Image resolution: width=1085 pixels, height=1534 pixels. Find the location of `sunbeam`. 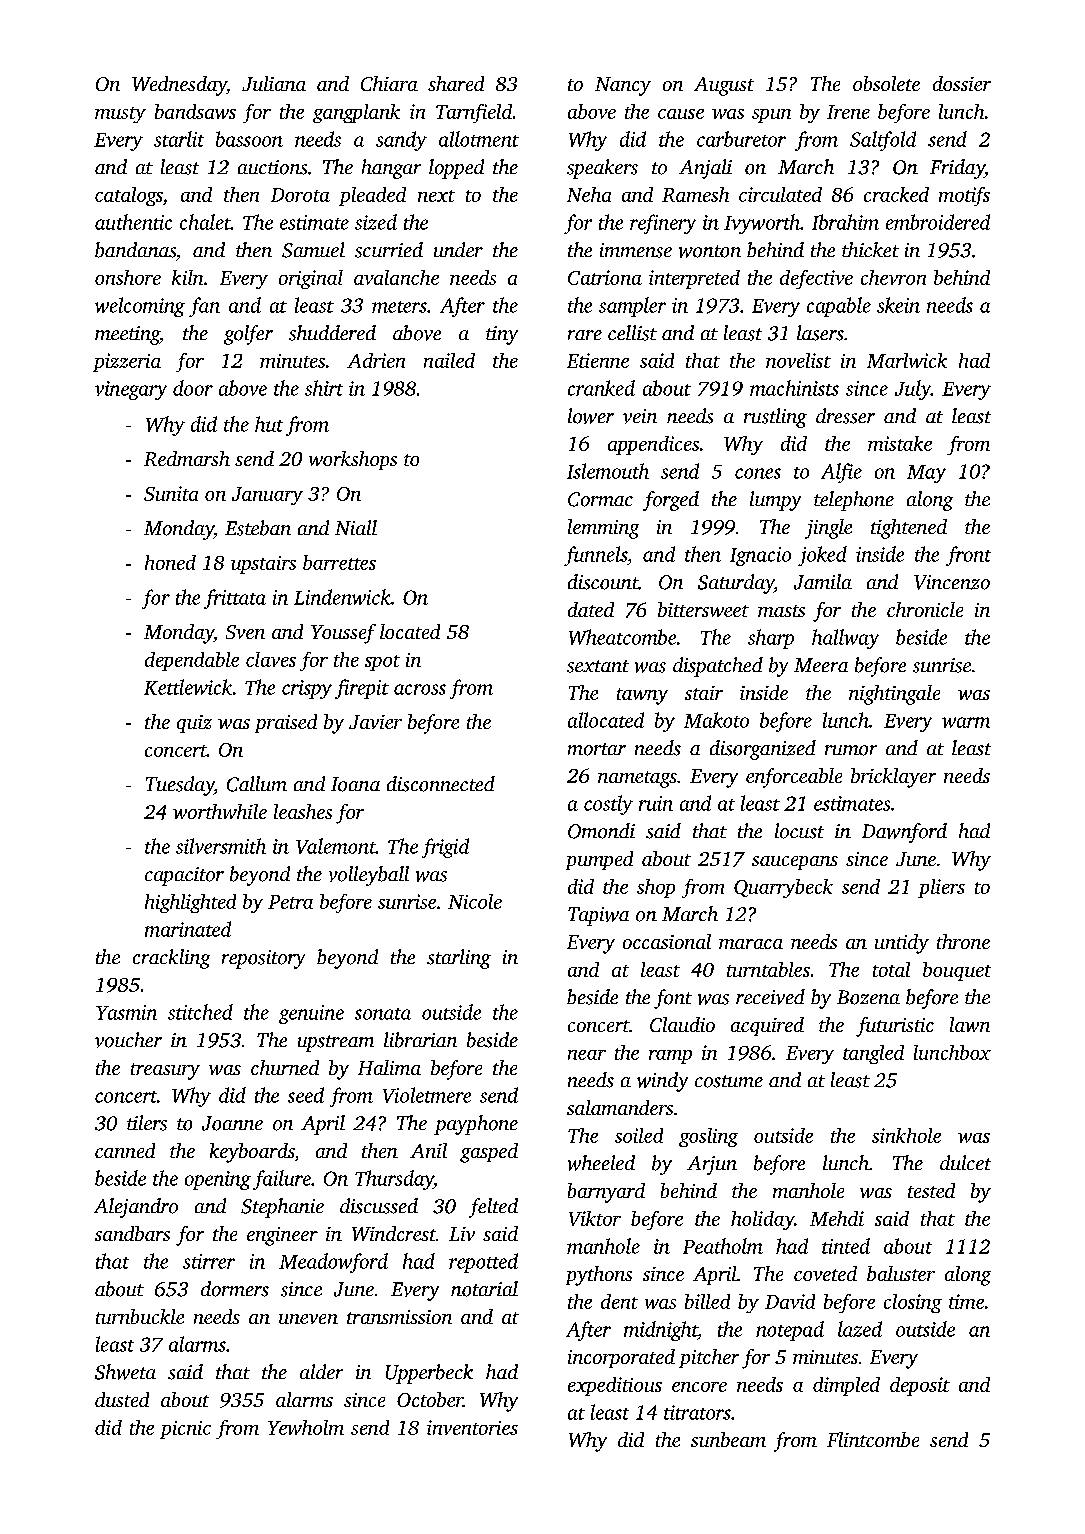

sunbeam is located at coordinates (728, 1439).
